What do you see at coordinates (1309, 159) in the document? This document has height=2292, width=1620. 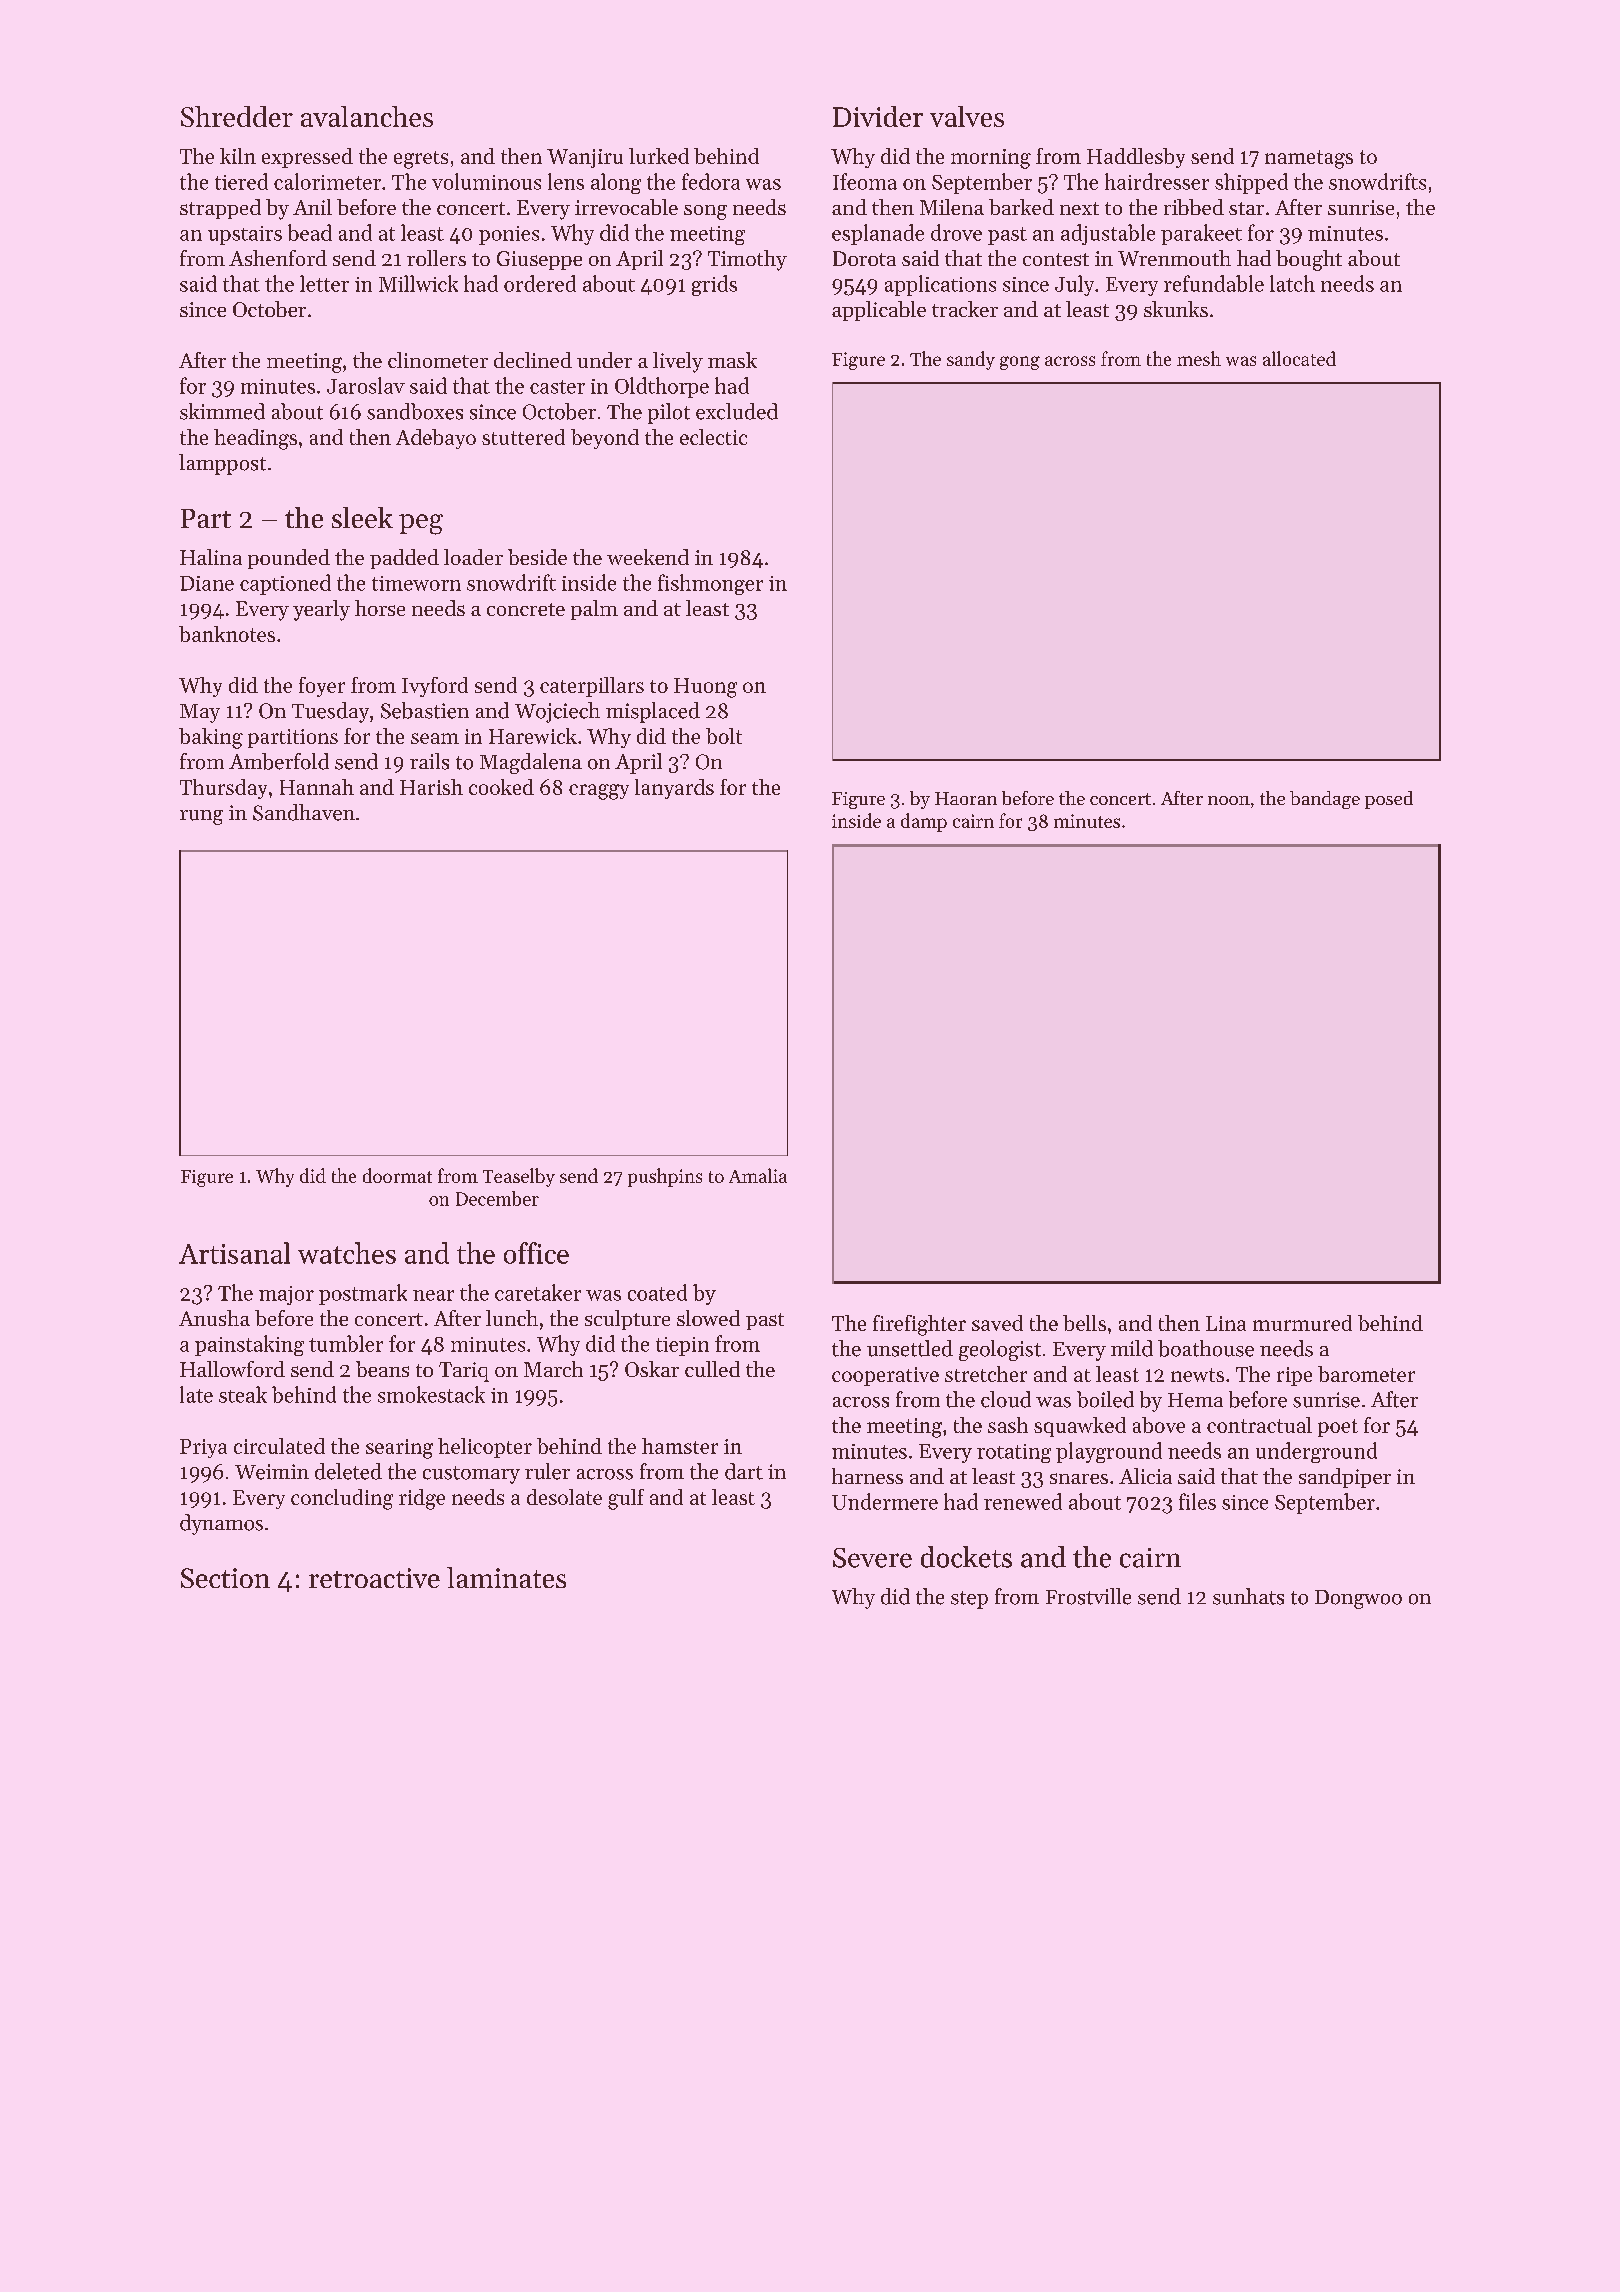 I see `nametags` at bounding box center [1309, 159].
